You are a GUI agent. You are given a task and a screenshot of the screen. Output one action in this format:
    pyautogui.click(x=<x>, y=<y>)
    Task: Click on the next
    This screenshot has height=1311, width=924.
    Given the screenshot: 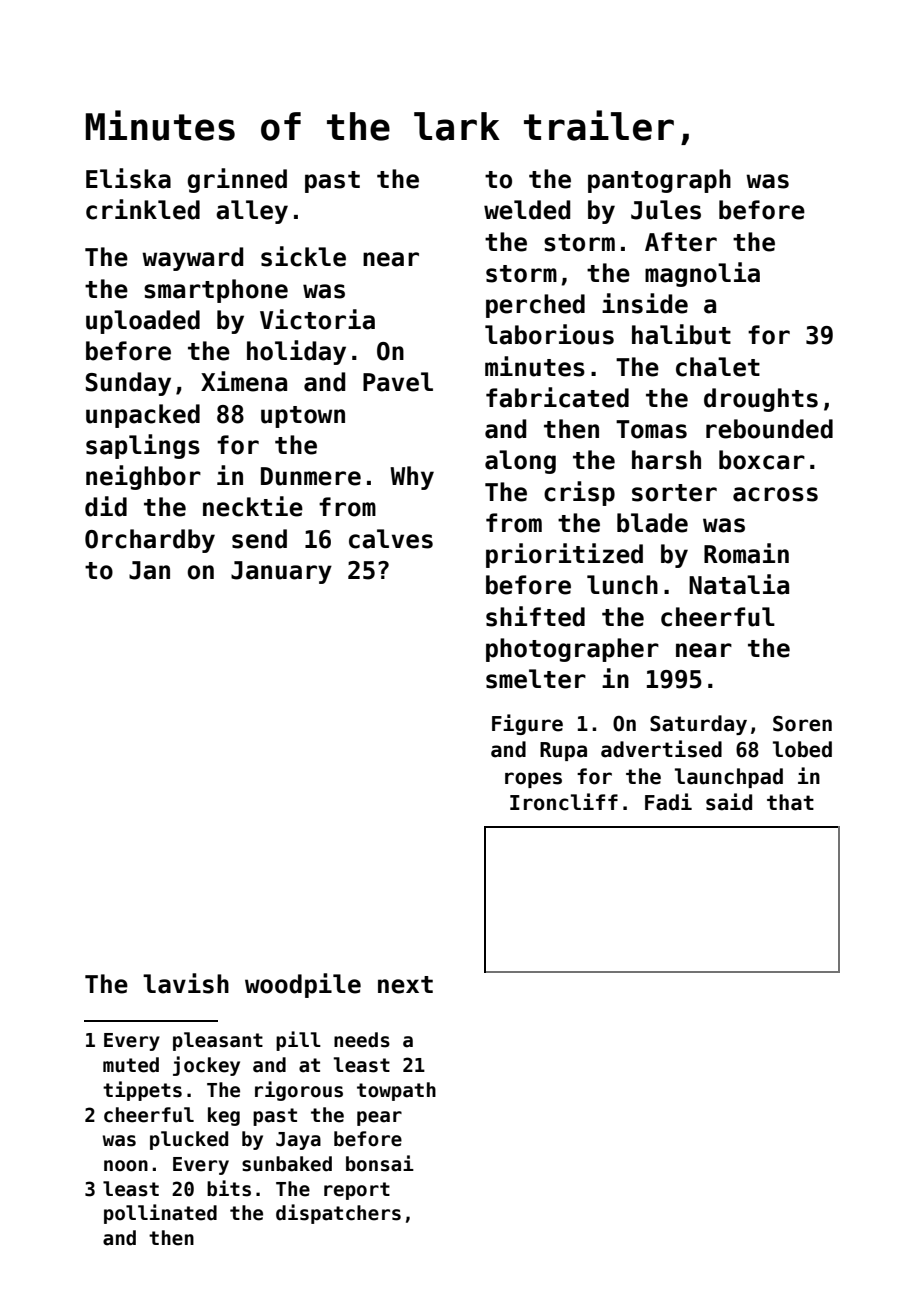 What is the action you would take?
    pyautogui.click(x=405, y=985)
